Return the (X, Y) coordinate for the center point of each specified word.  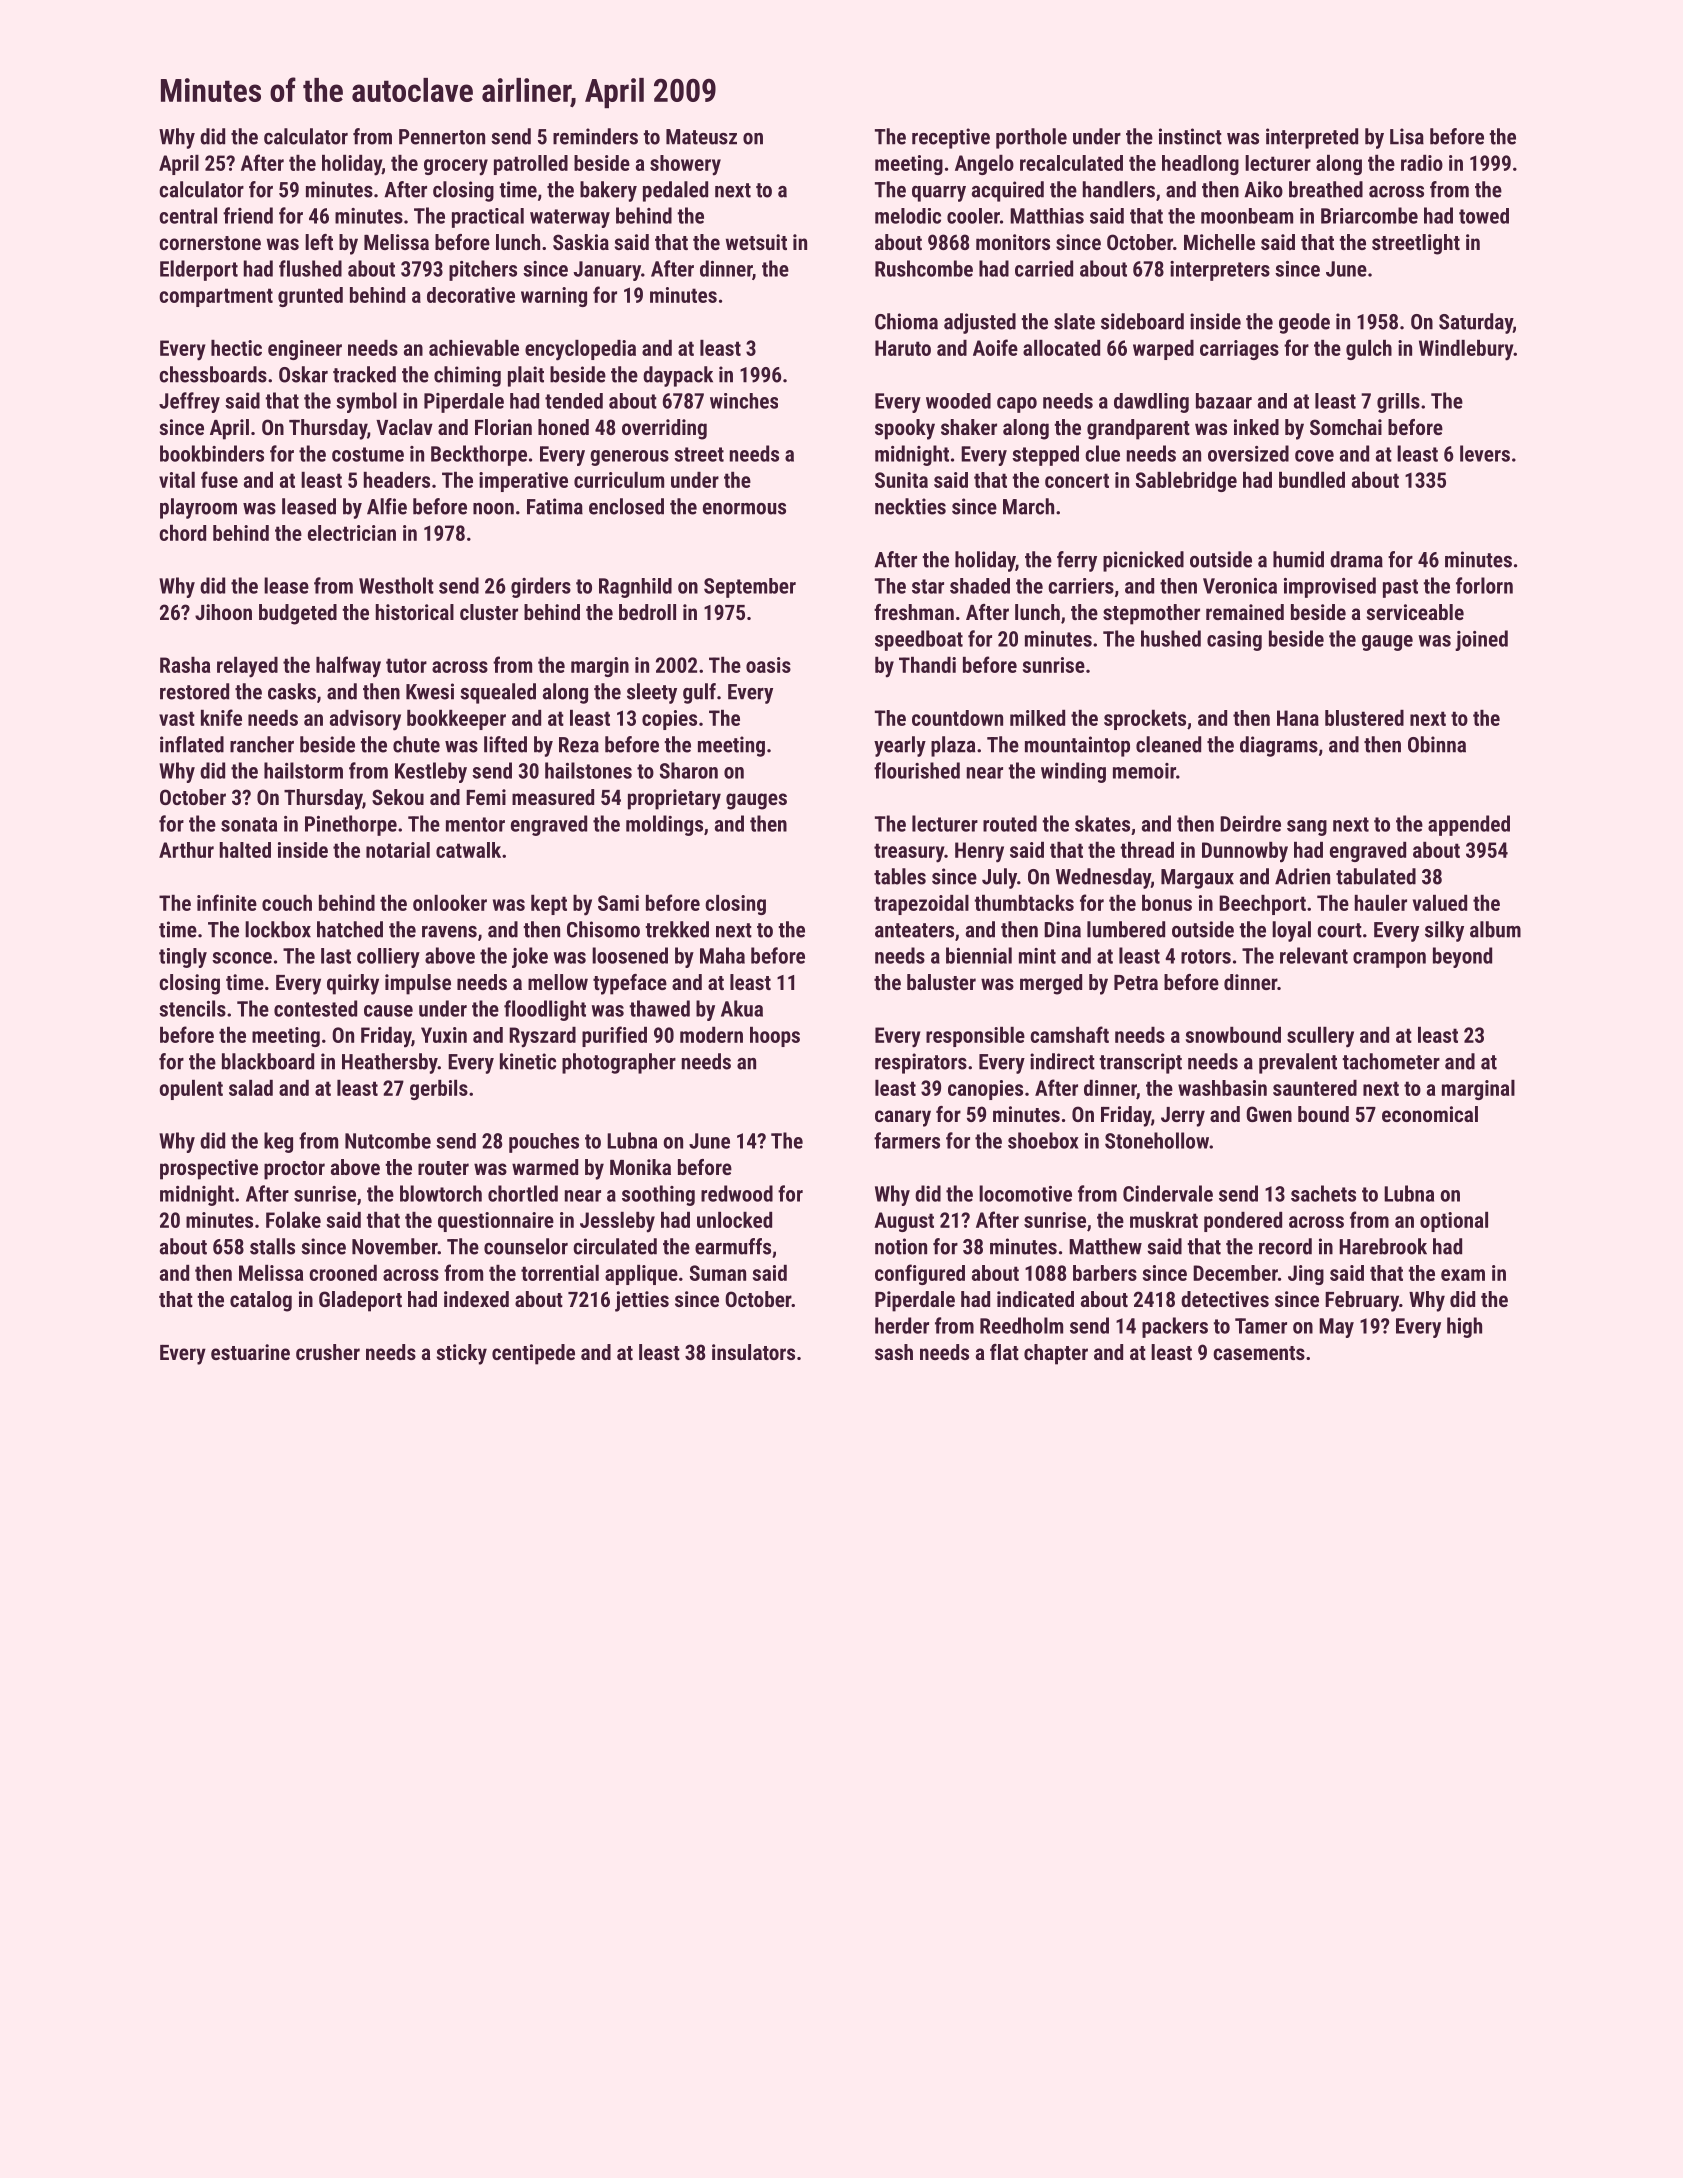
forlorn (1484, 585)
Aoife (995, 347)
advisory (365, 720)
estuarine (250, 1352)
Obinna (1437, 744)
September (750, 588)
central (188, 215)
